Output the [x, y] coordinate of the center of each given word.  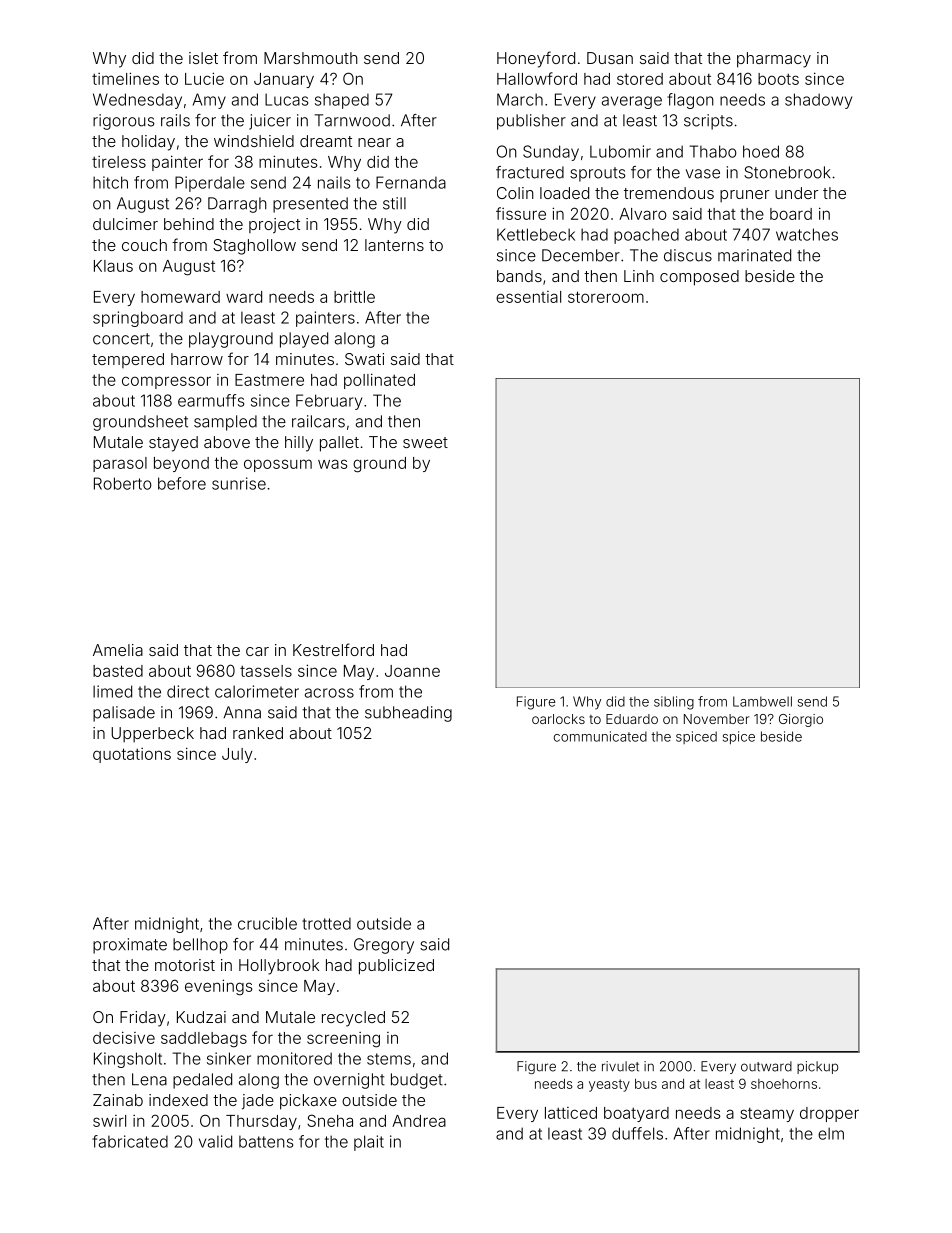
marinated [754, 255]
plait [369, 1143]
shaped [342, 101]
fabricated [130, 1141]
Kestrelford [333, 649]
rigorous [123, 122]
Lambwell [762, 701]
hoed [761, 151]
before [182, 483]
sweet [425, 442]
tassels [266, 671]
